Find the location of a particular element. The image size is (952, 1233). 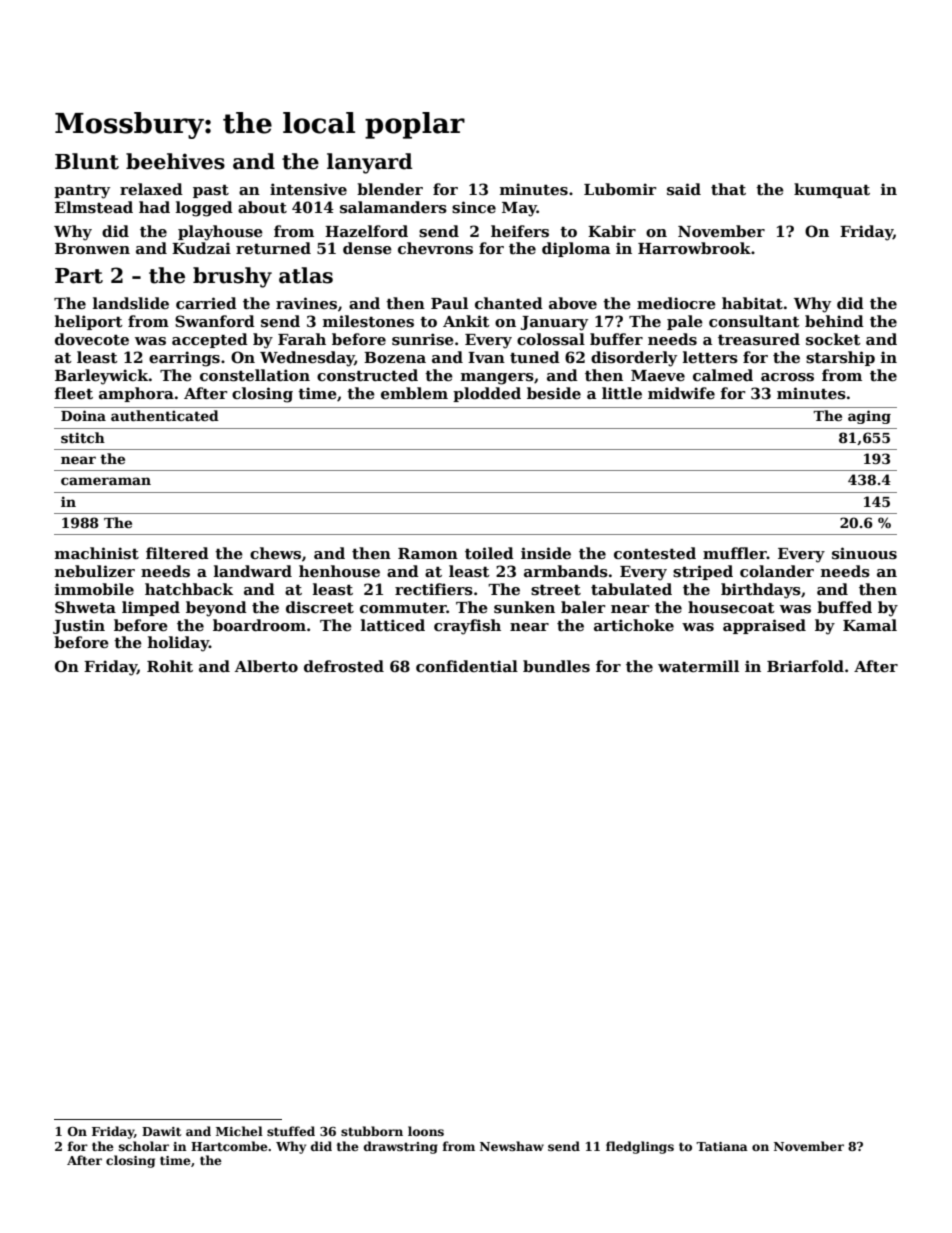

returned is located at coordinates (273, 248).
